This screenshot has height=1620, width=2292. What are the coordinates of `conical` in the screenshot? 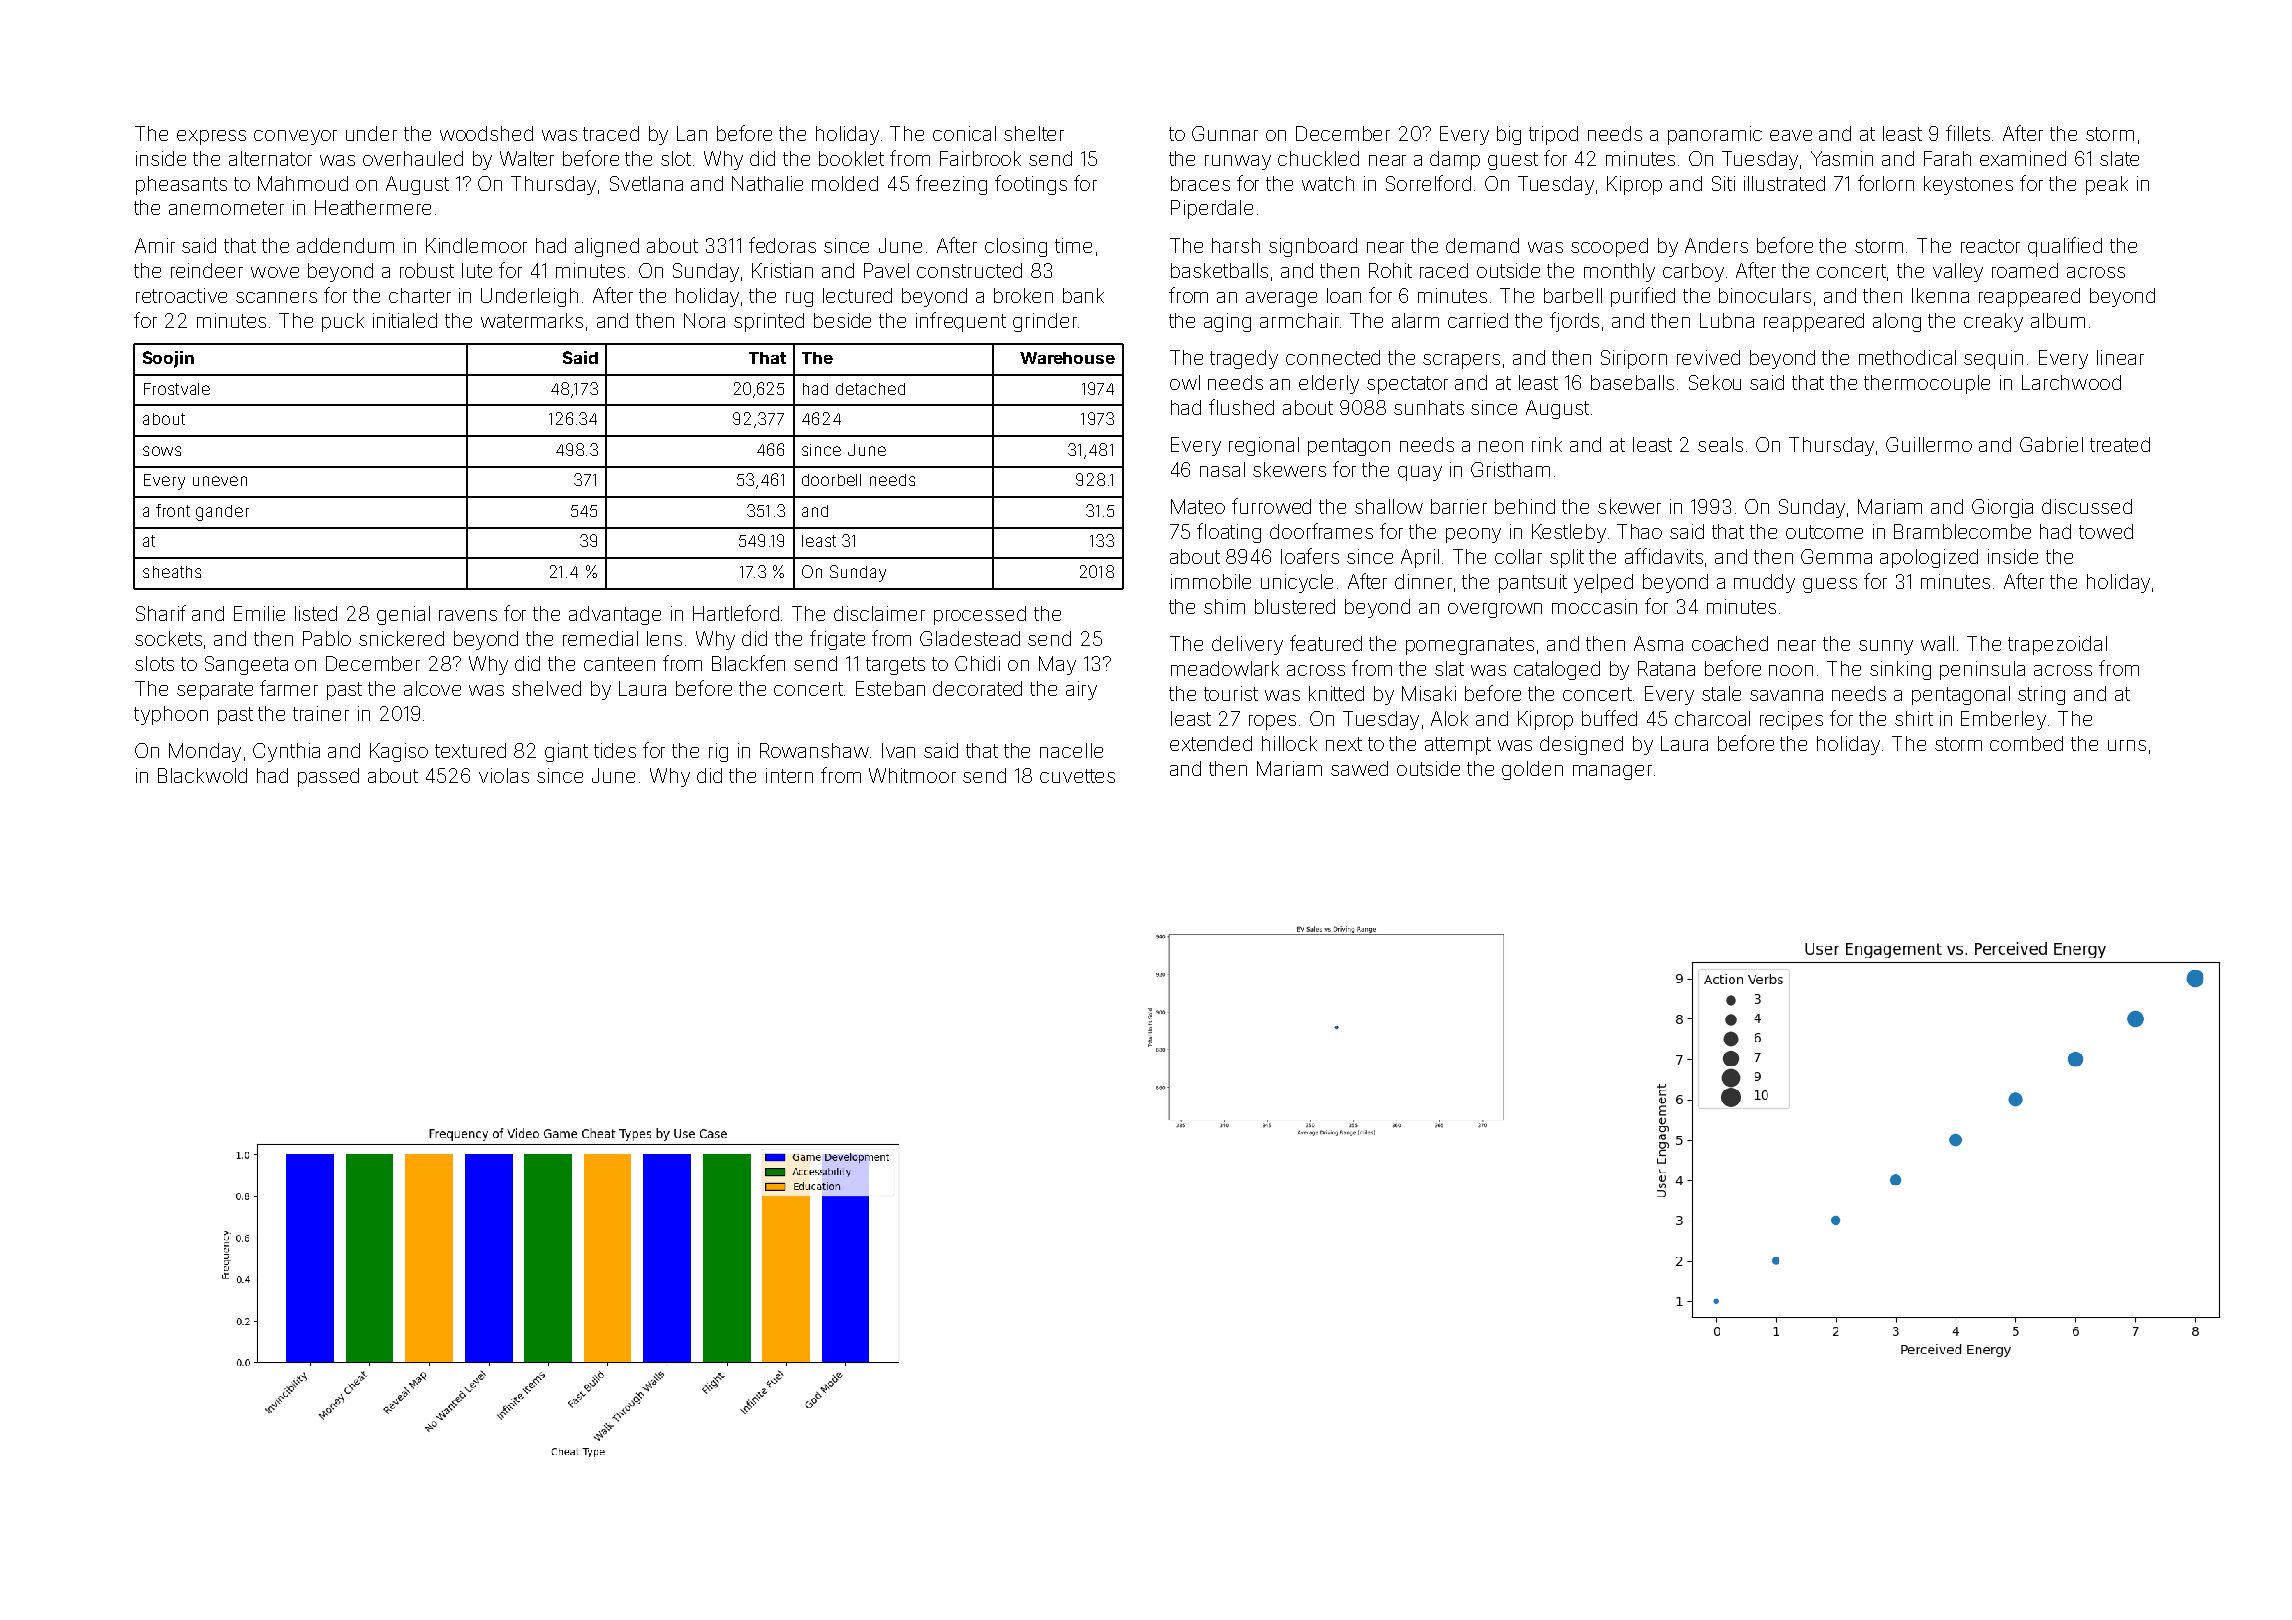 It's located at (964, 133).
